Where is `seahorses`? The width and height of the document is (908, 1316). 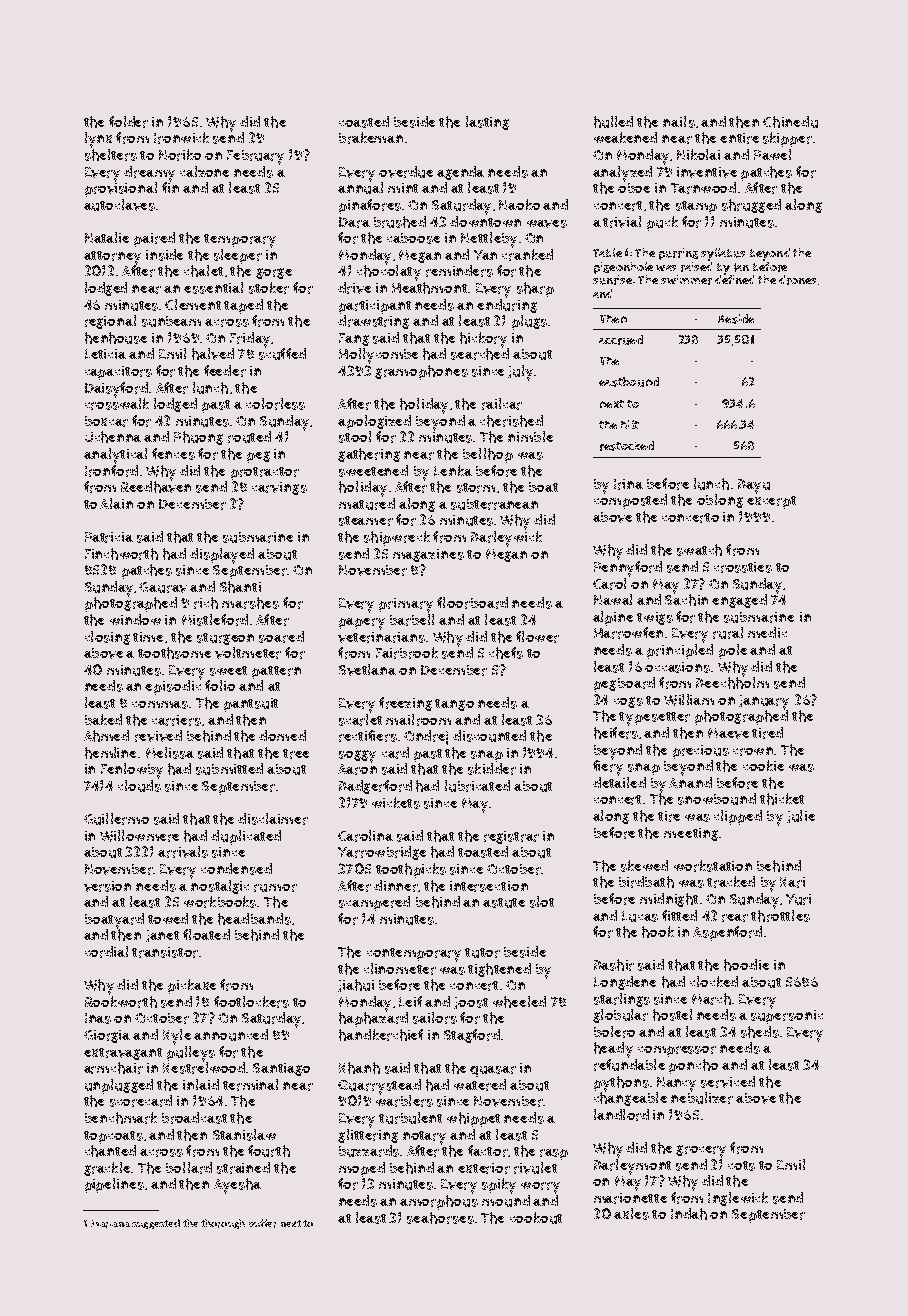 seahorses is located at coordinates (440, 1218).
